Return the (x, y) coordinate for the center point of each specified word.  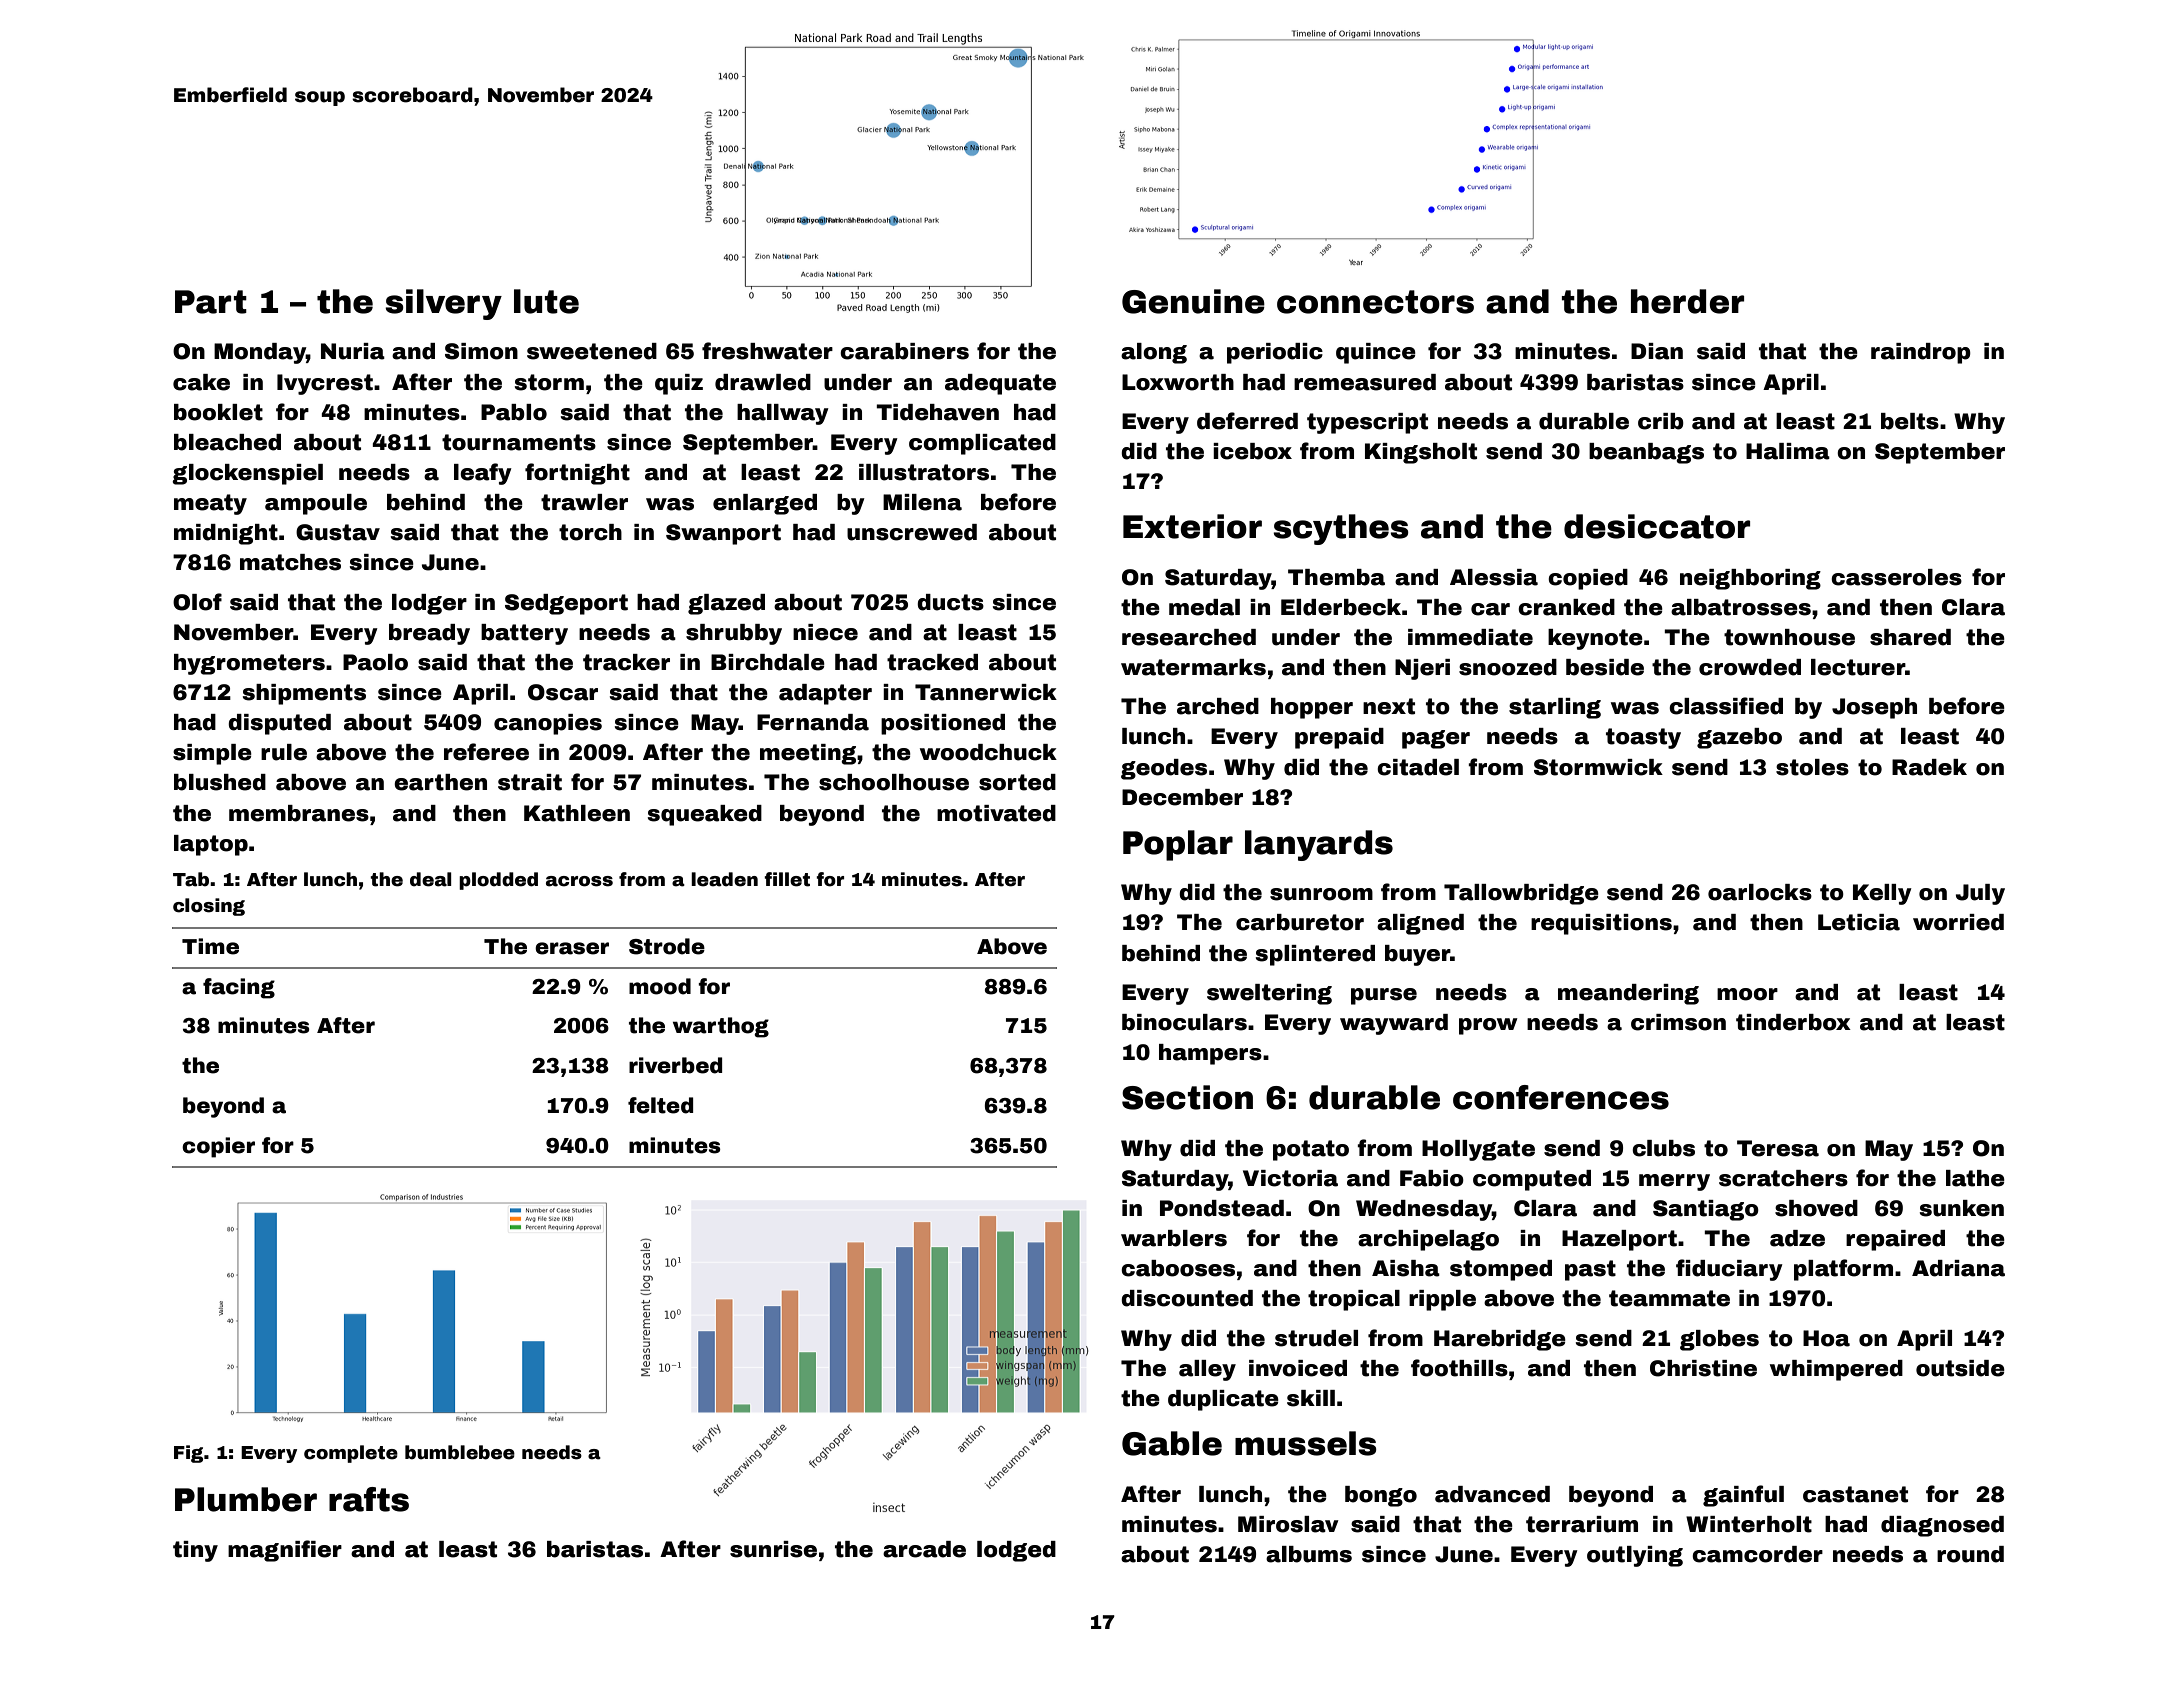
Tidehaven (937, 412)
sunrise (773, 1549)
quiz (679, 384)
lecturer (1858, 667)
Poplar (1178, 845)
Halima (1788, 451)
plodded (498, 881)
